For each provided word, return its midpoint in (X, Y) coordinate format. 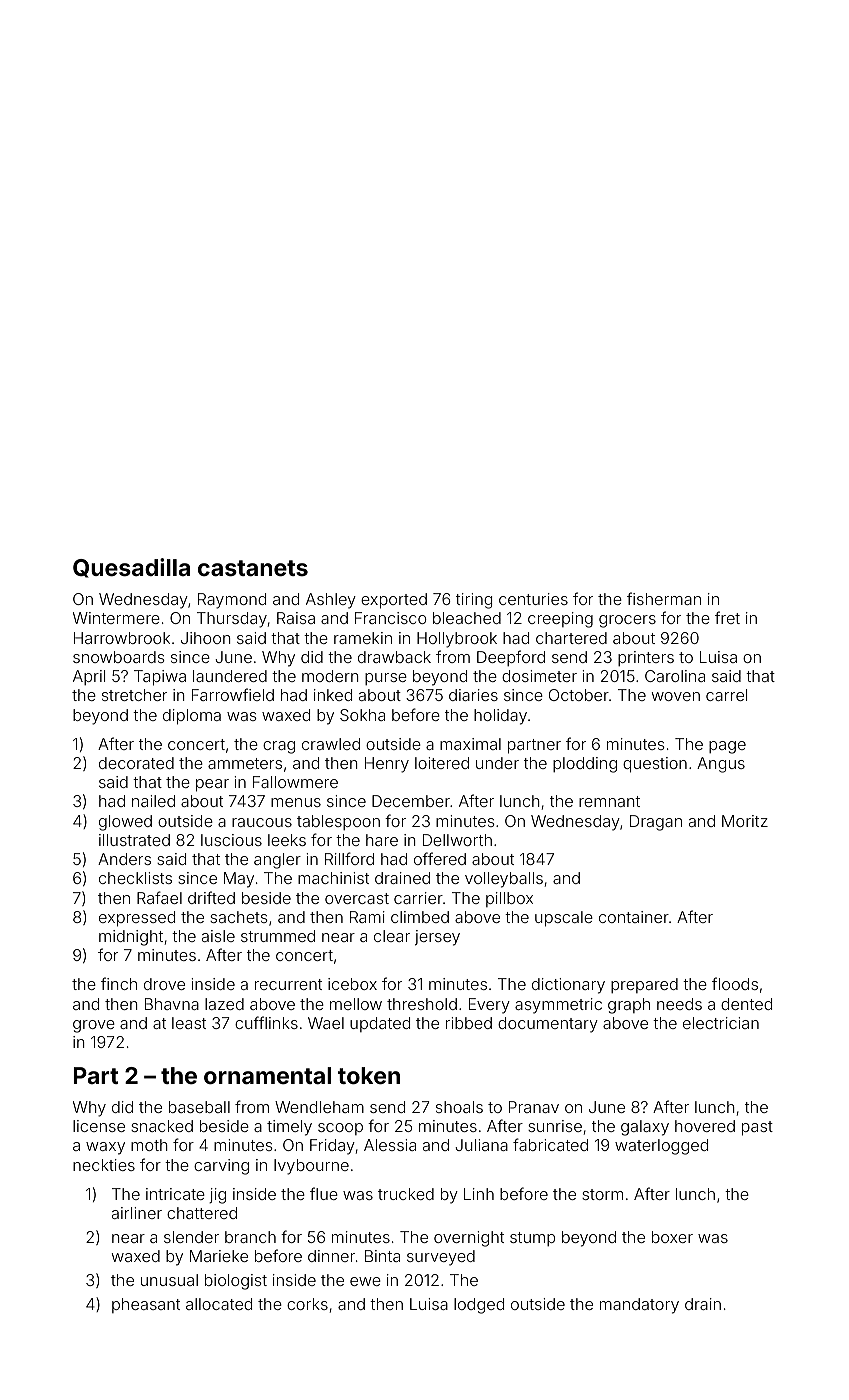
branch (250, 1237)
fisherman (664, 598)
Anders (124, 859)
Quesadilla (131, 568)
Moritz (745, 821)
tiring (474, 601)
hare (382, 840)
